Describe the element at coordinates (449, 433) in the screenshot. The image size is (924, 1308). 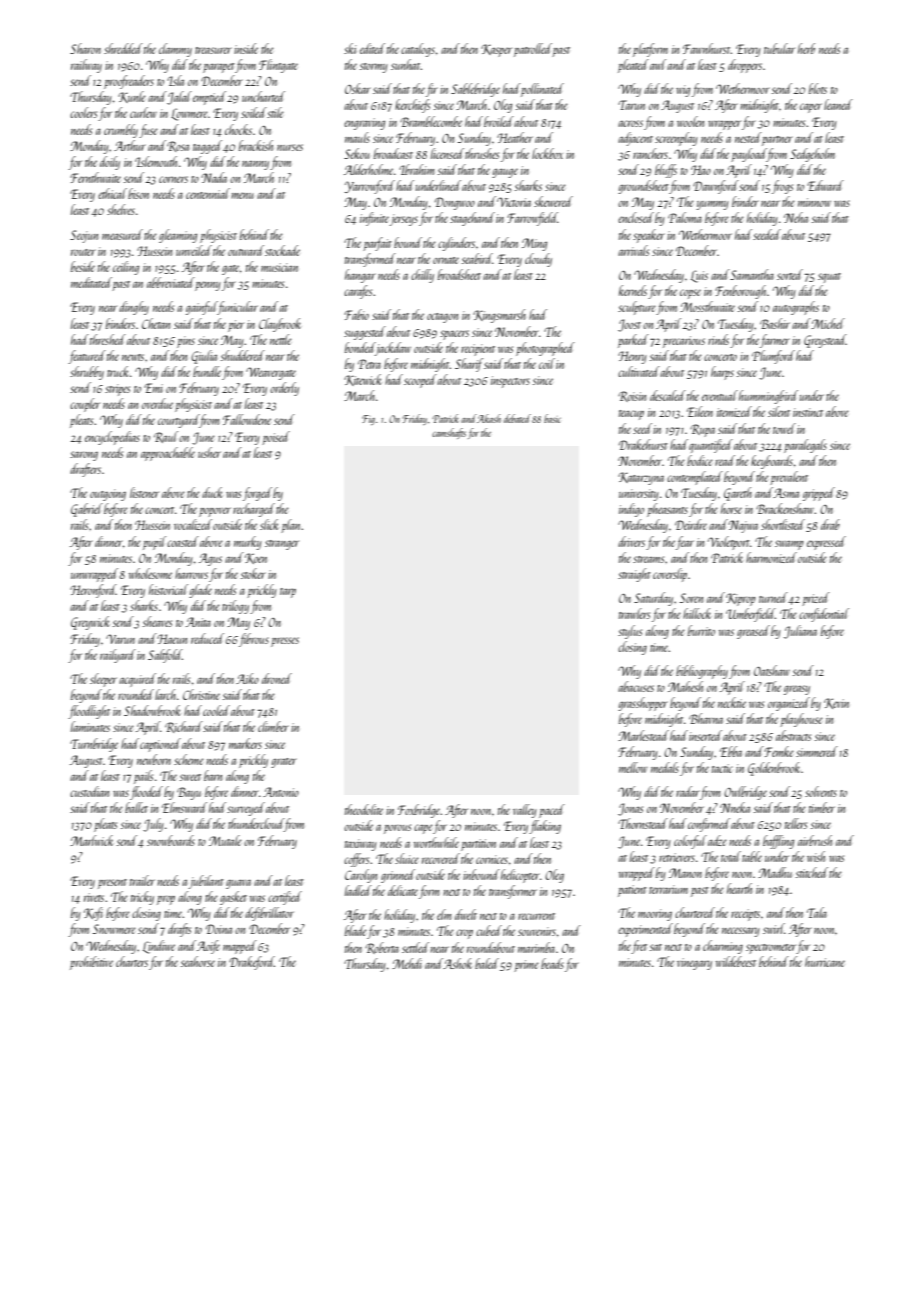
I see `camshafts` at that location.
